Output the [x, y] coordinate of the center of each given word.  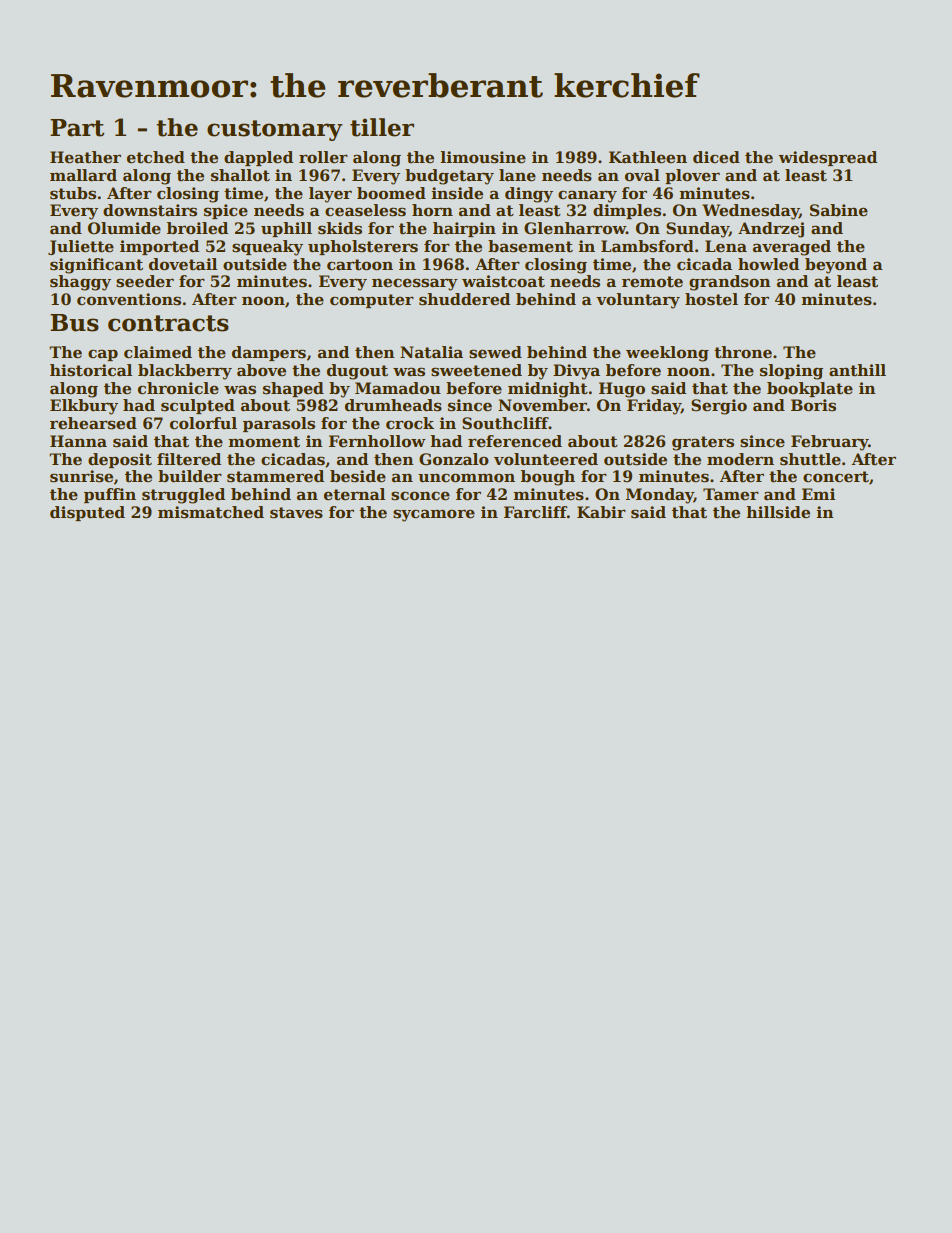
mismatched [211, 512]
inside [457, 193]
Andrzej [771, 230]
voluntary [638, 301]
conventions [129, 299]
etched [156, 157]
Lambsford [647, 246]
